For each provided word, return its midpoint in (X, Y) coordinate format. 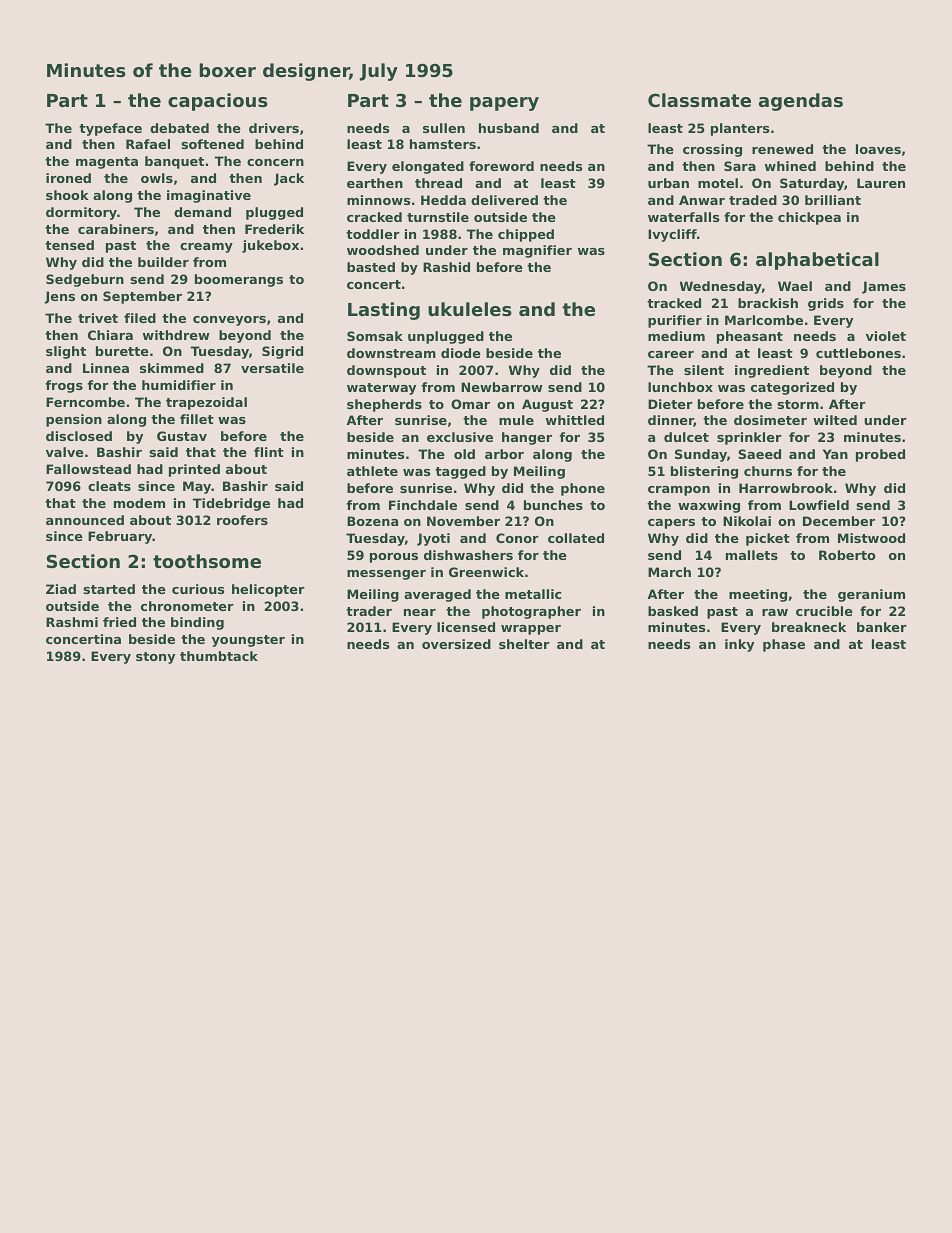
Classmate (699, 100)
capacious (218, 102)
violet (886, 336)
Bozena (372, 521)
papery (504, 104)
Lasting (384, 311)
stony (155, 658)
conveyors (229, 321)
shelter (524, 644)
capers (671, 524)
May (197, 487)
